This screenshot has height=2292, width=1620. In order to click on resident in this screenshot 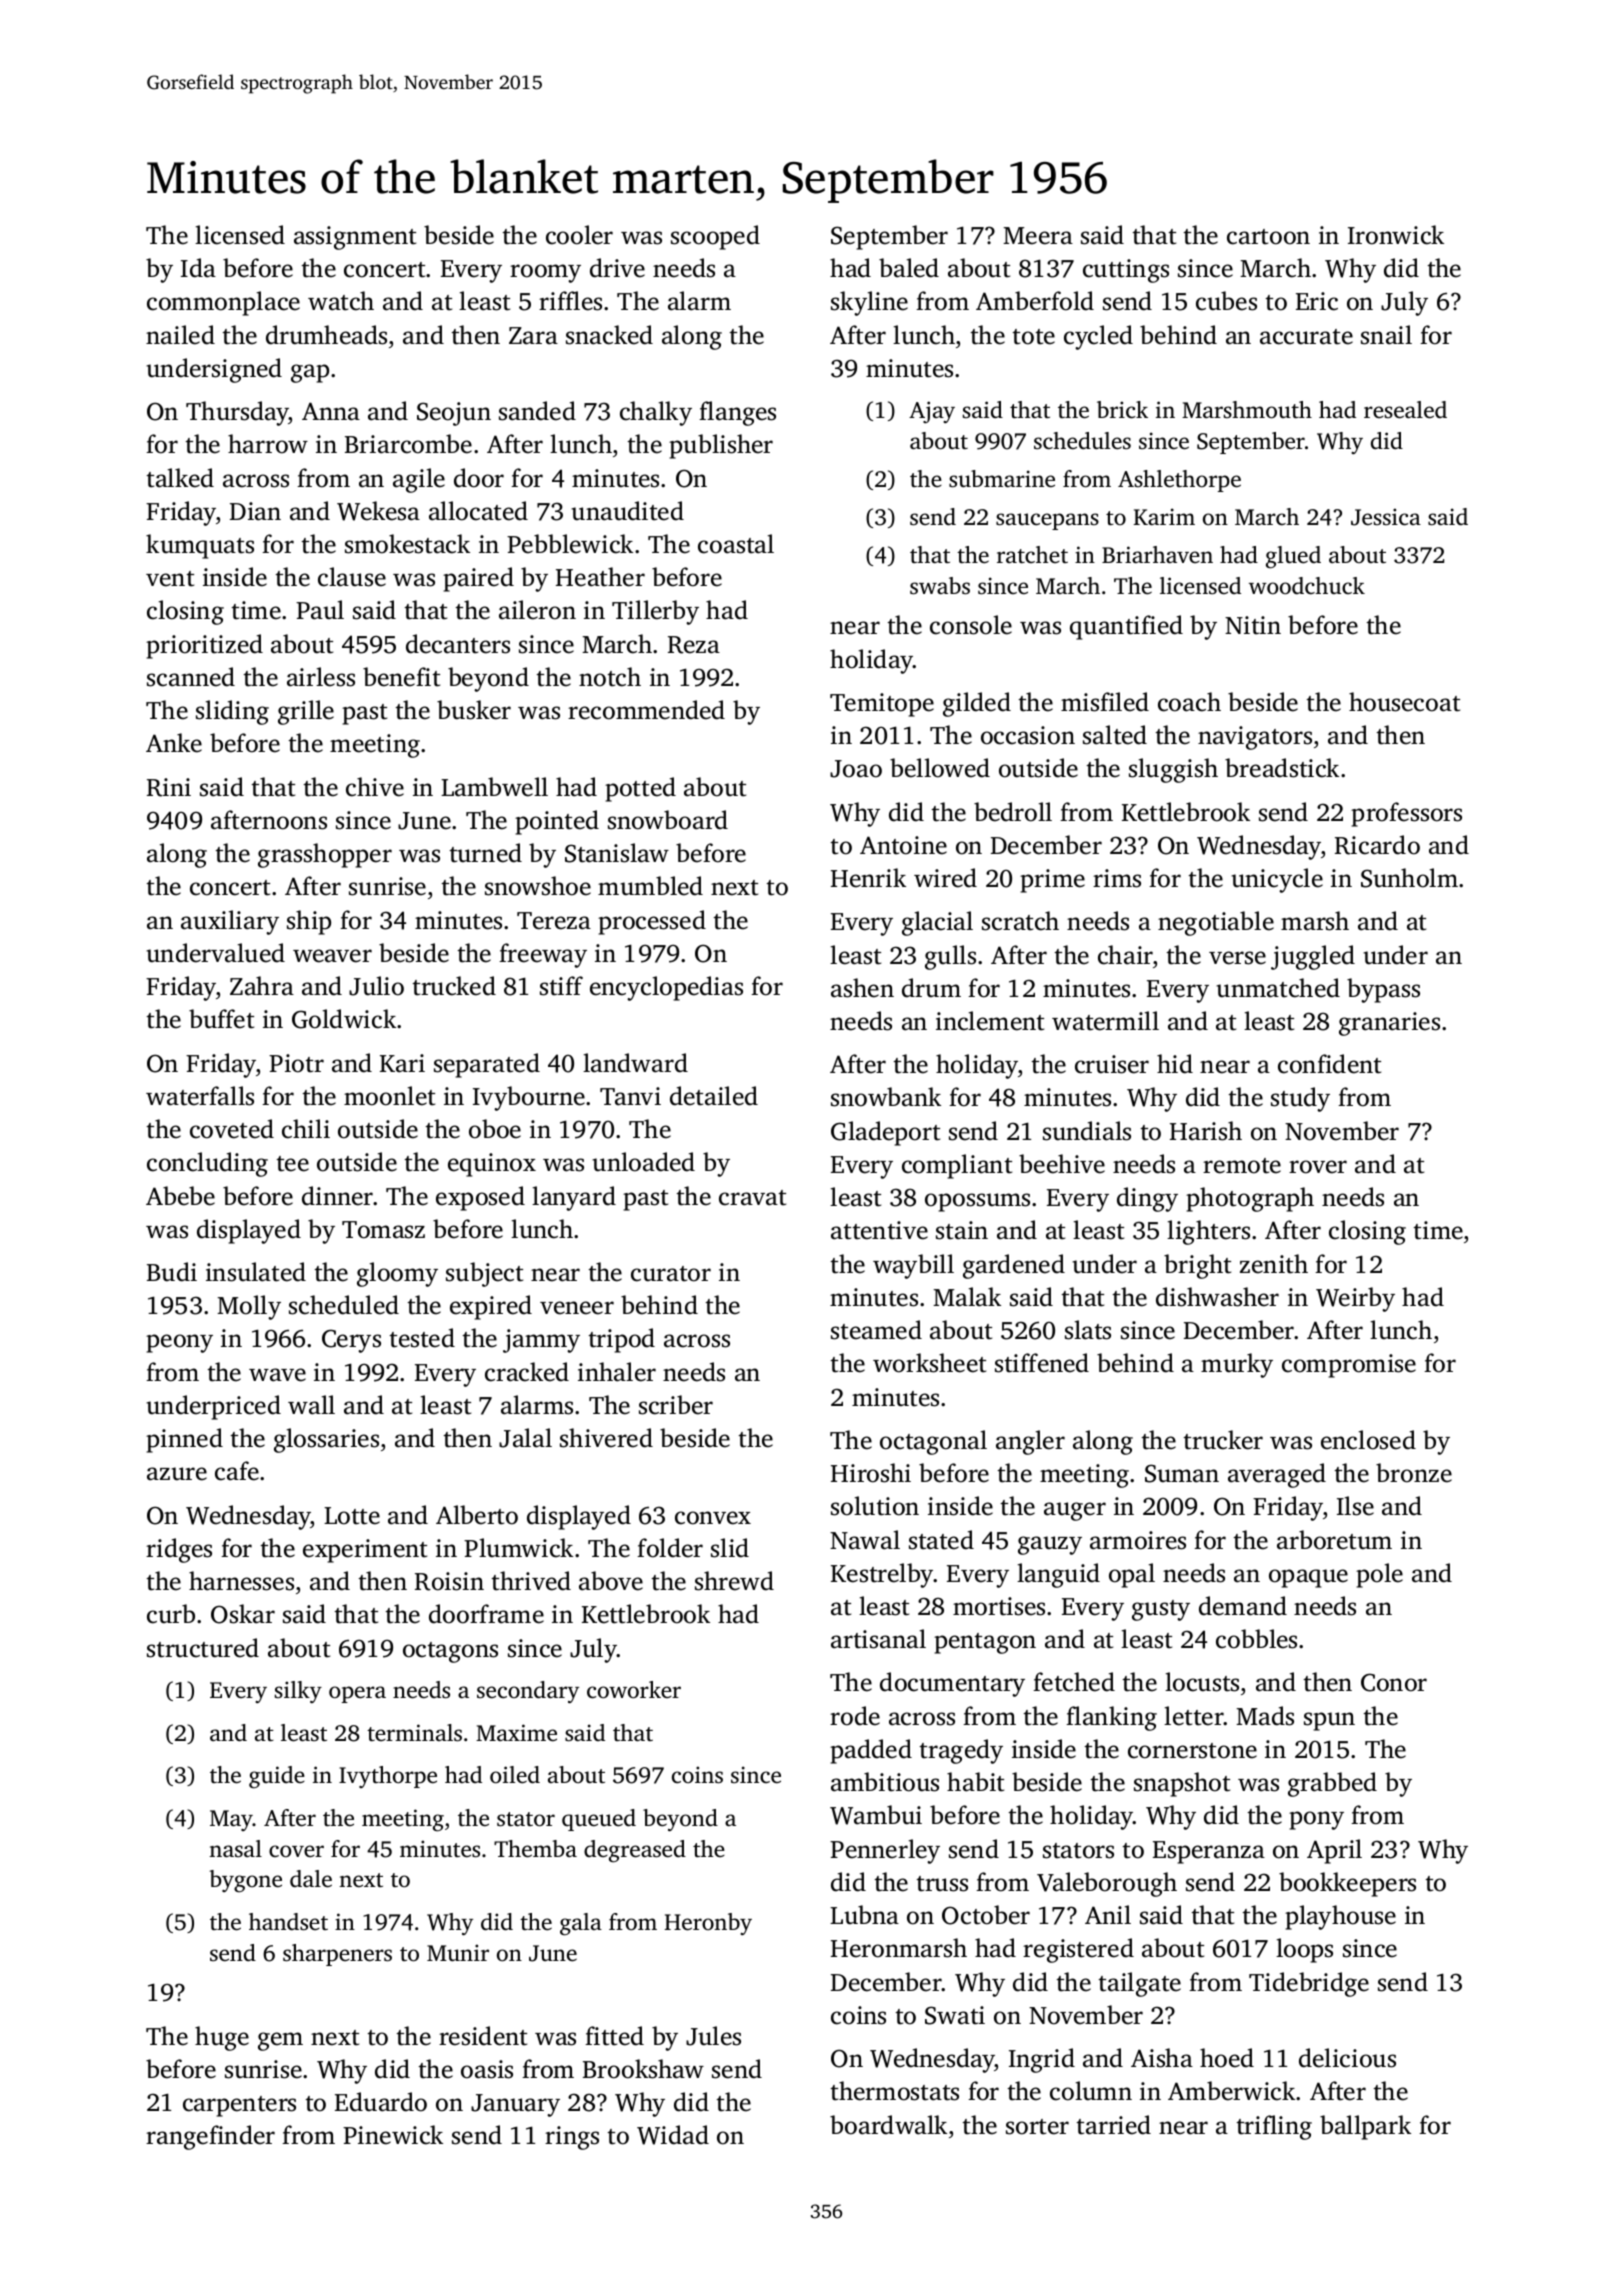, I will do `click(483, 2036)`.
